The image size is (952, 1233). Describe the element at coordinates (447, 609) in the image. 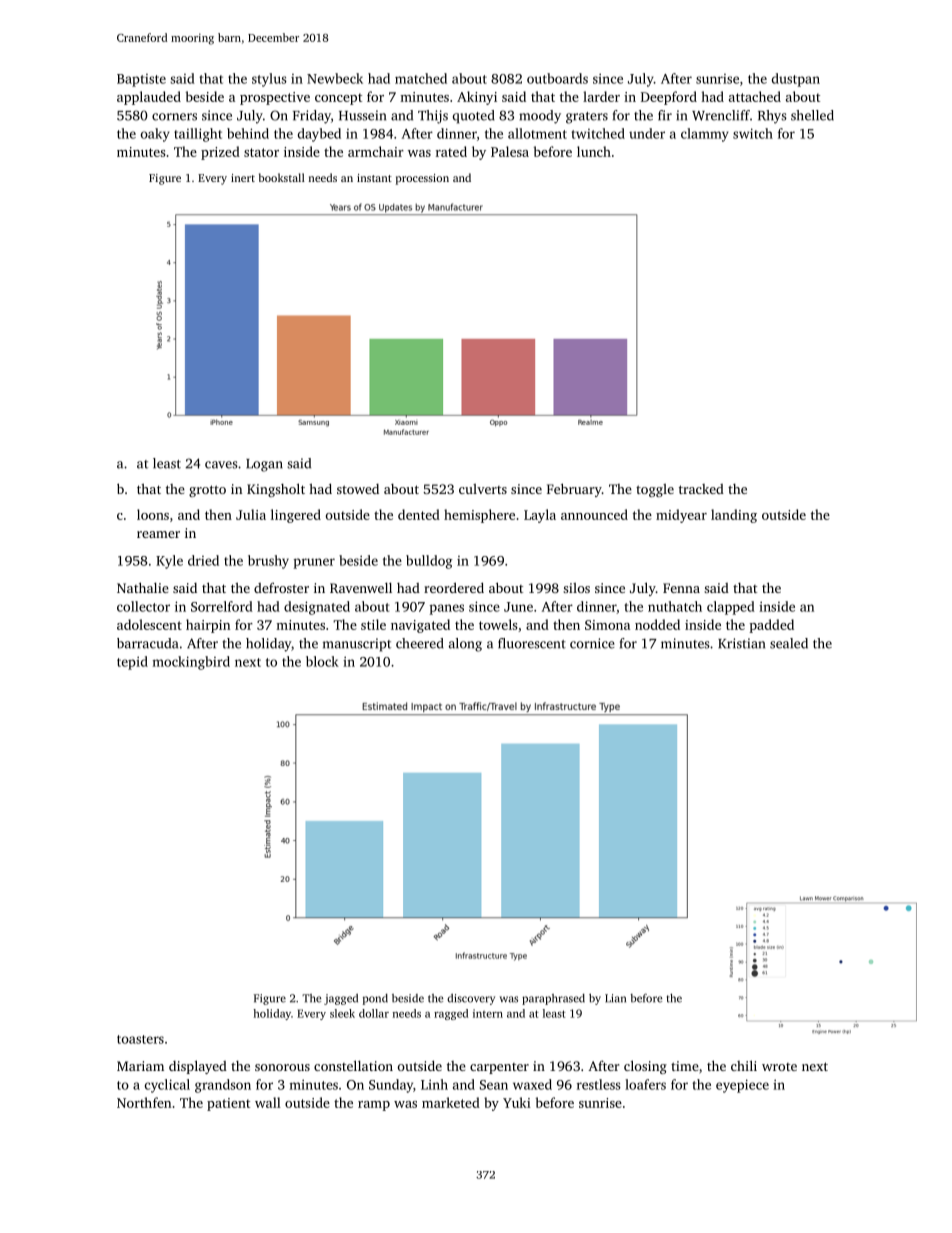

I see `panes` at that location.
